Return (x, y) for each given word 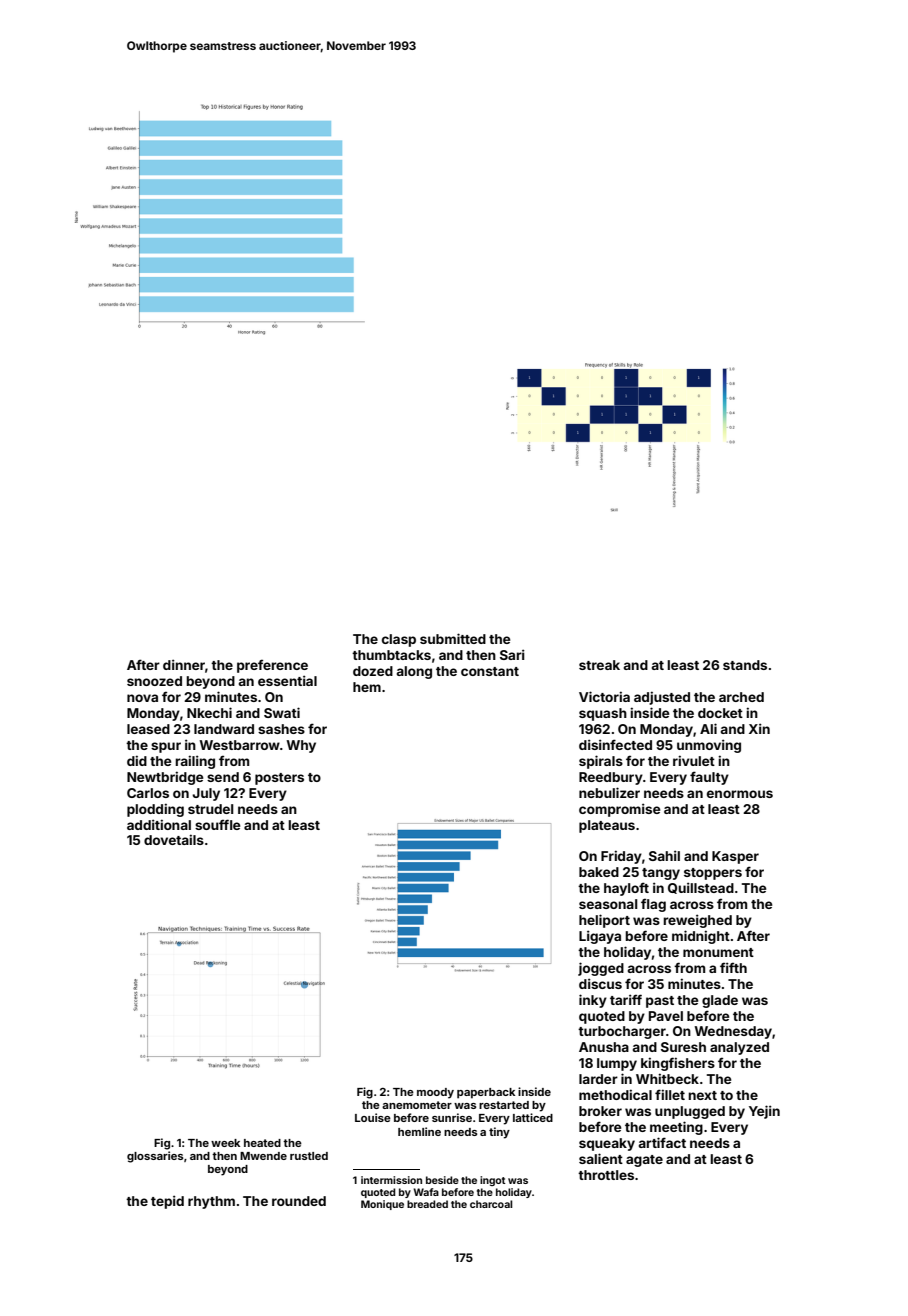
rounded (299, 1201)
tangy (661, 874)
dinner (184, 664)
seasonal (608, 904)
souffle (217, 824)
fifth (733, 967)
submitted (453, 638)
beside (442, 1180)
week (225, 1143)
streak (599, 665)
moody (435, 1093)
